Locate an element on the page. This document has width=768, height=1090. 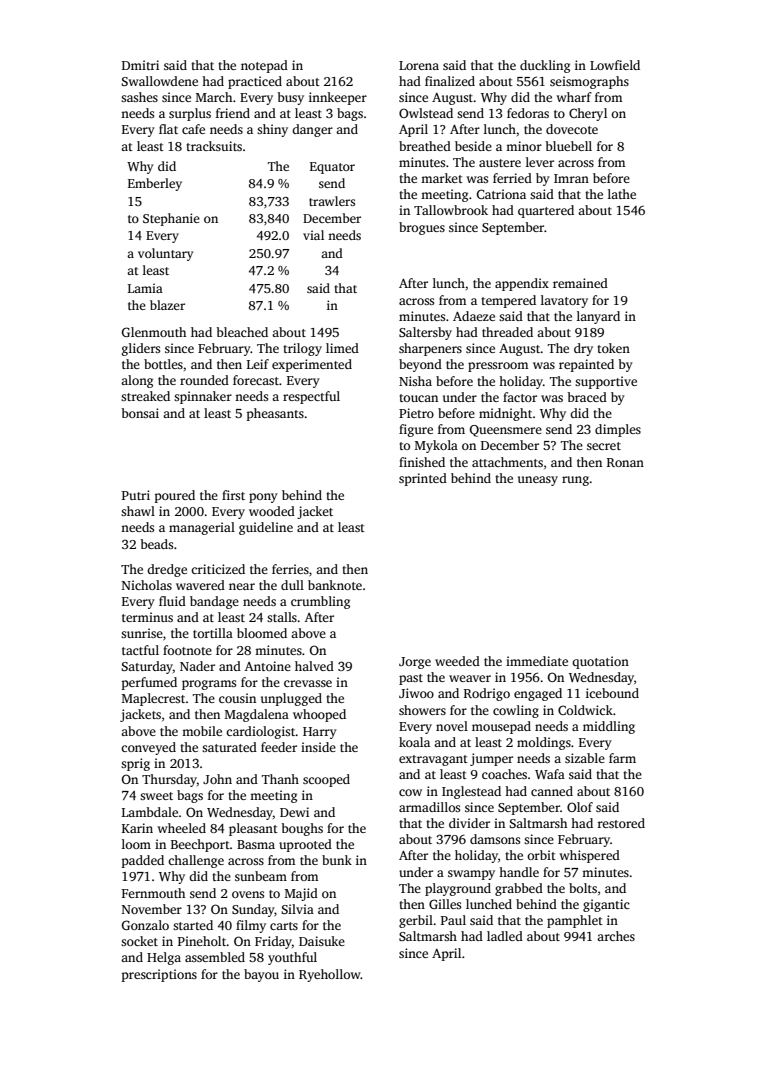
practiced is located at coordinates (255, 82).
